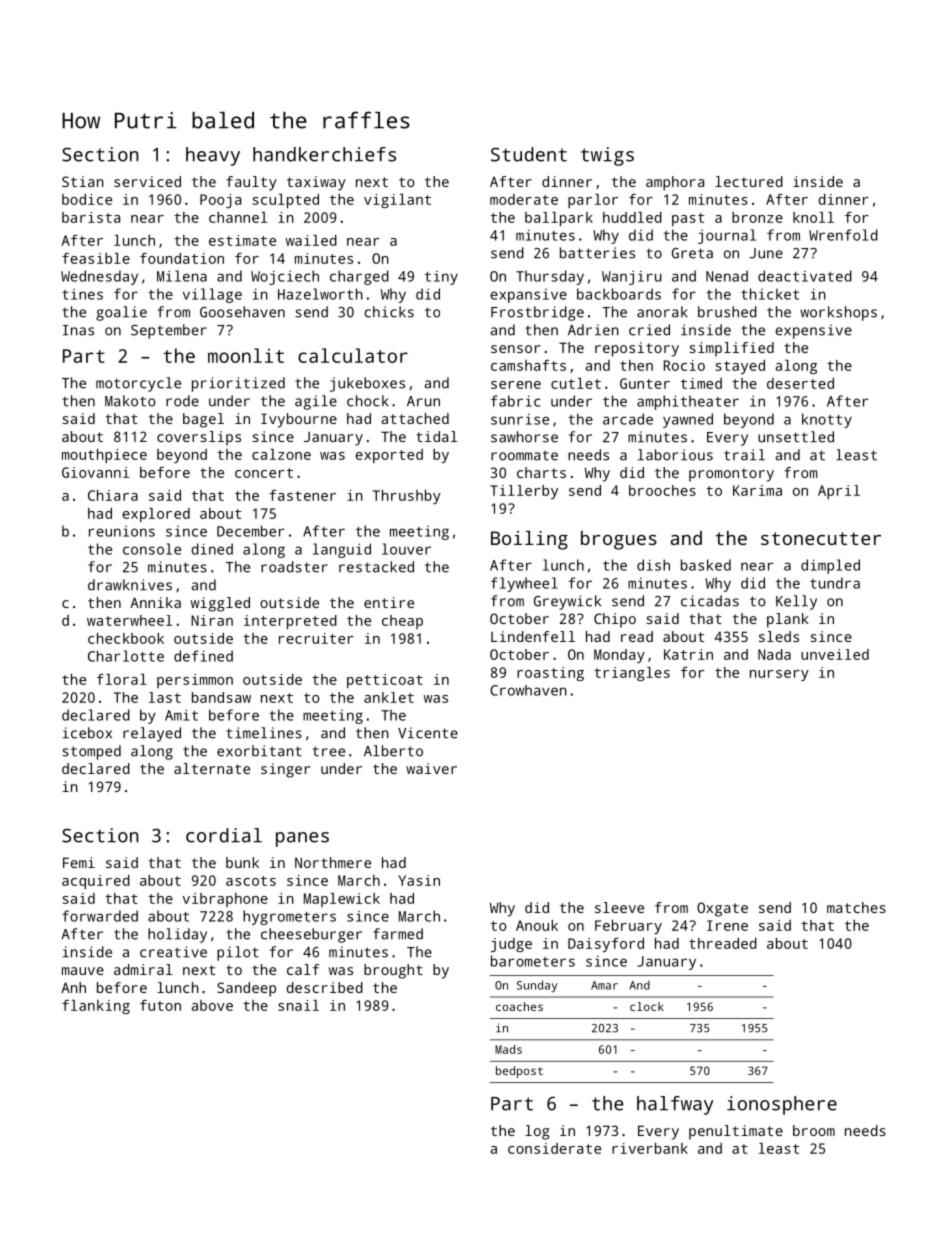  I want to click on twigs, so click(607, 156).
